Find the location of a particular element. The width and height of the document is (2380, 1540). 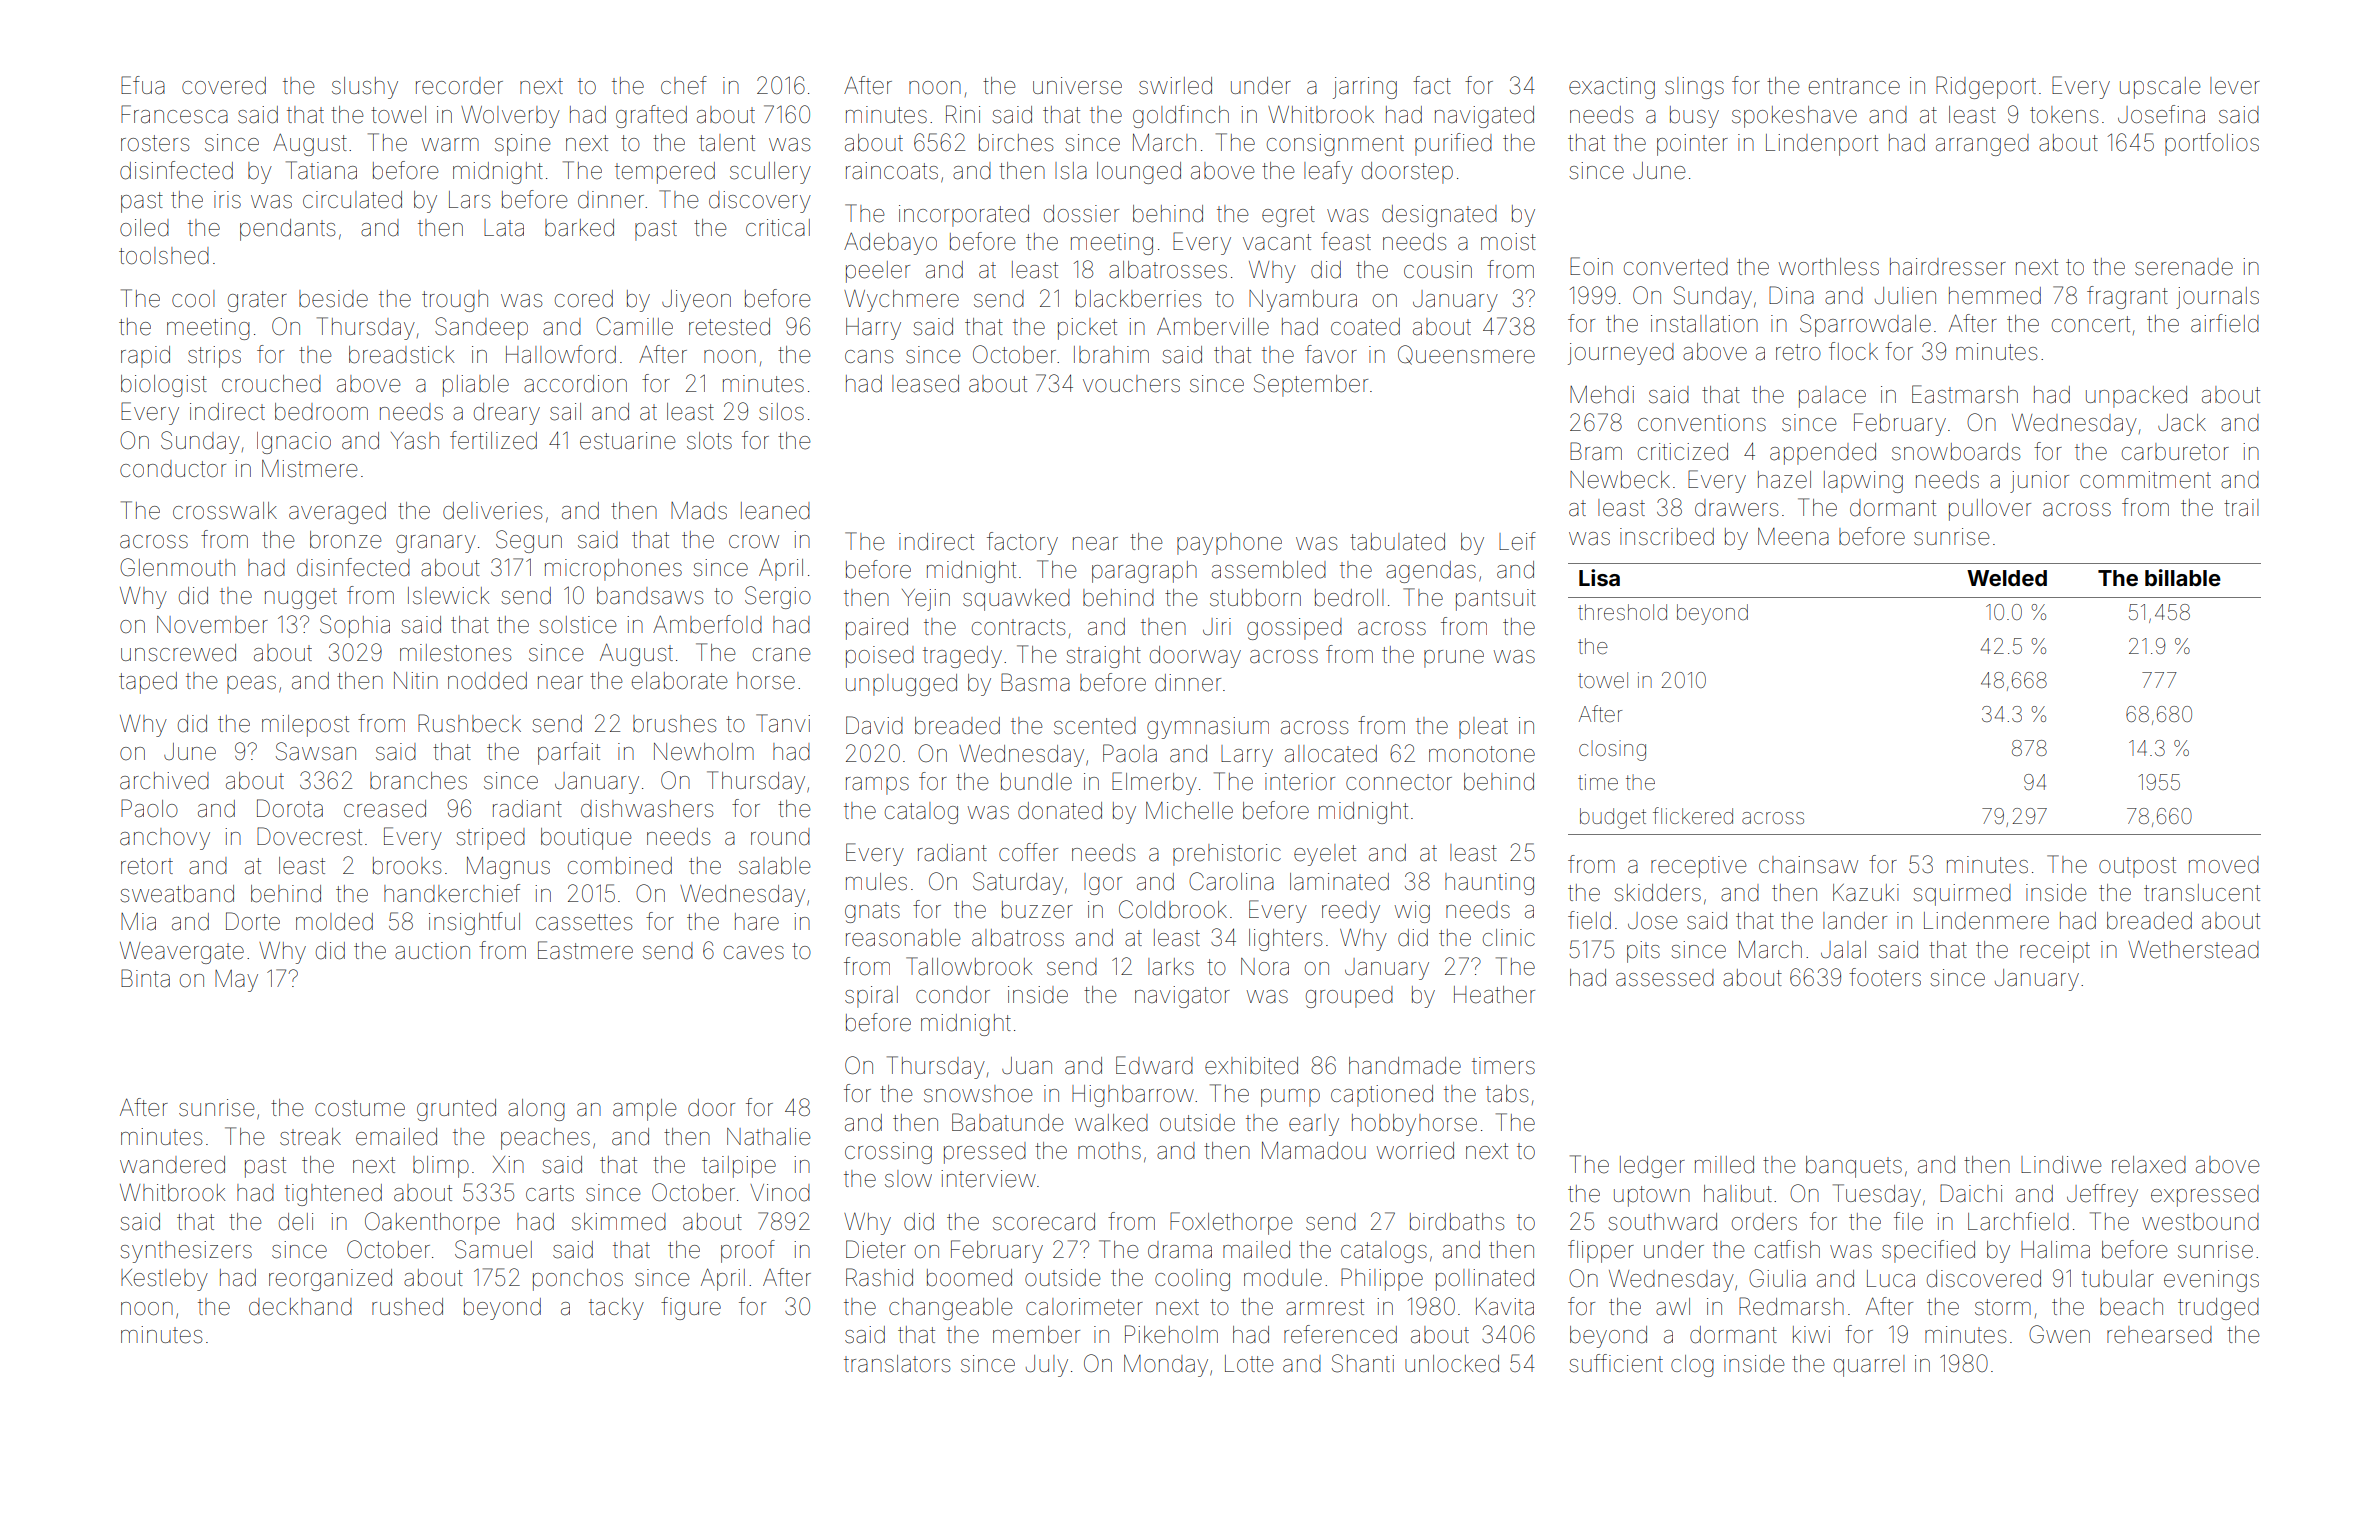

tacky is located at coordinates (616, 1309).
